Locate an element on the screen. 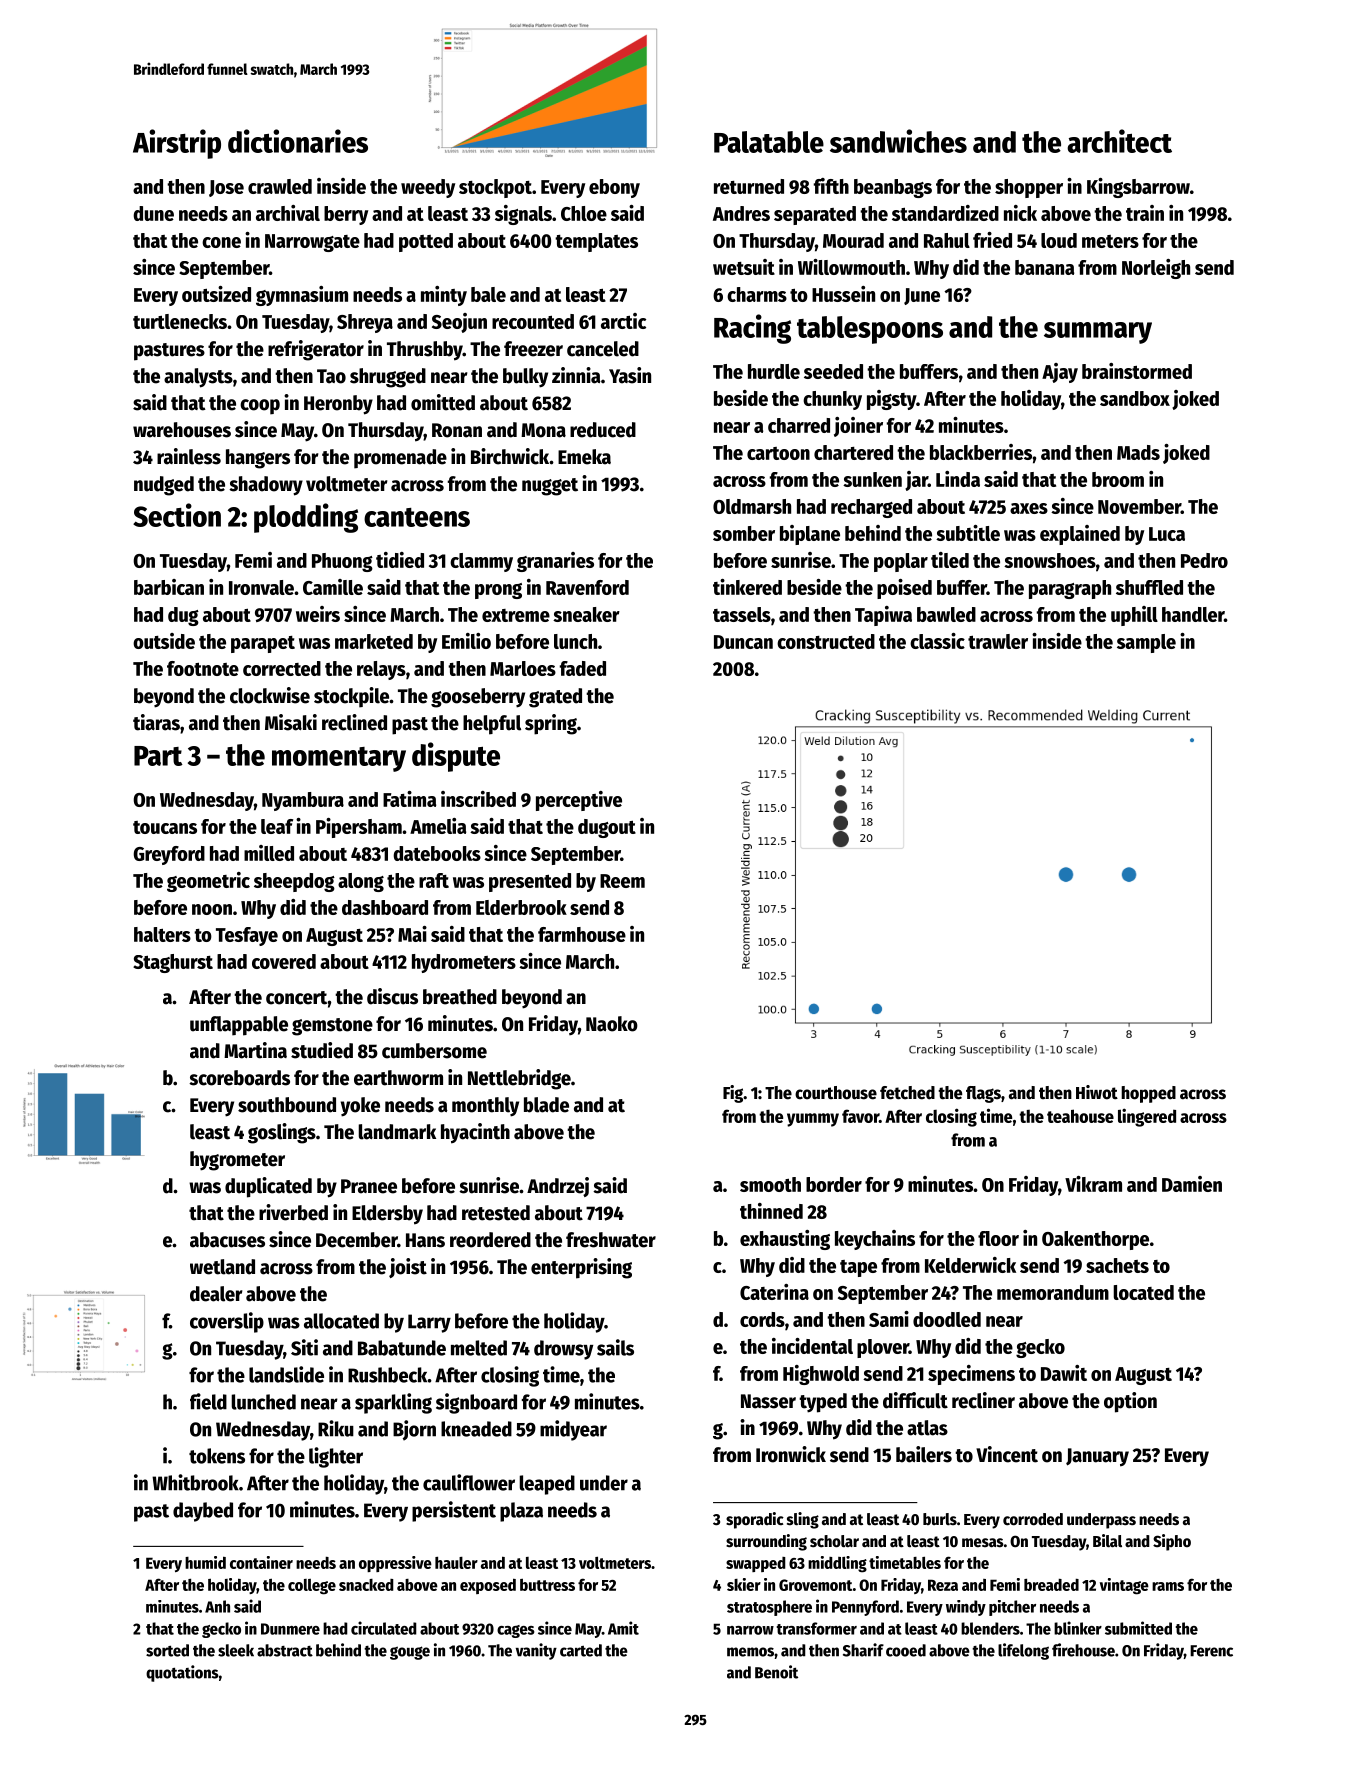 Image resolution: width=1369 pixels, height=1772 pixels. drowsy is located at coordinates (563, 1350).
